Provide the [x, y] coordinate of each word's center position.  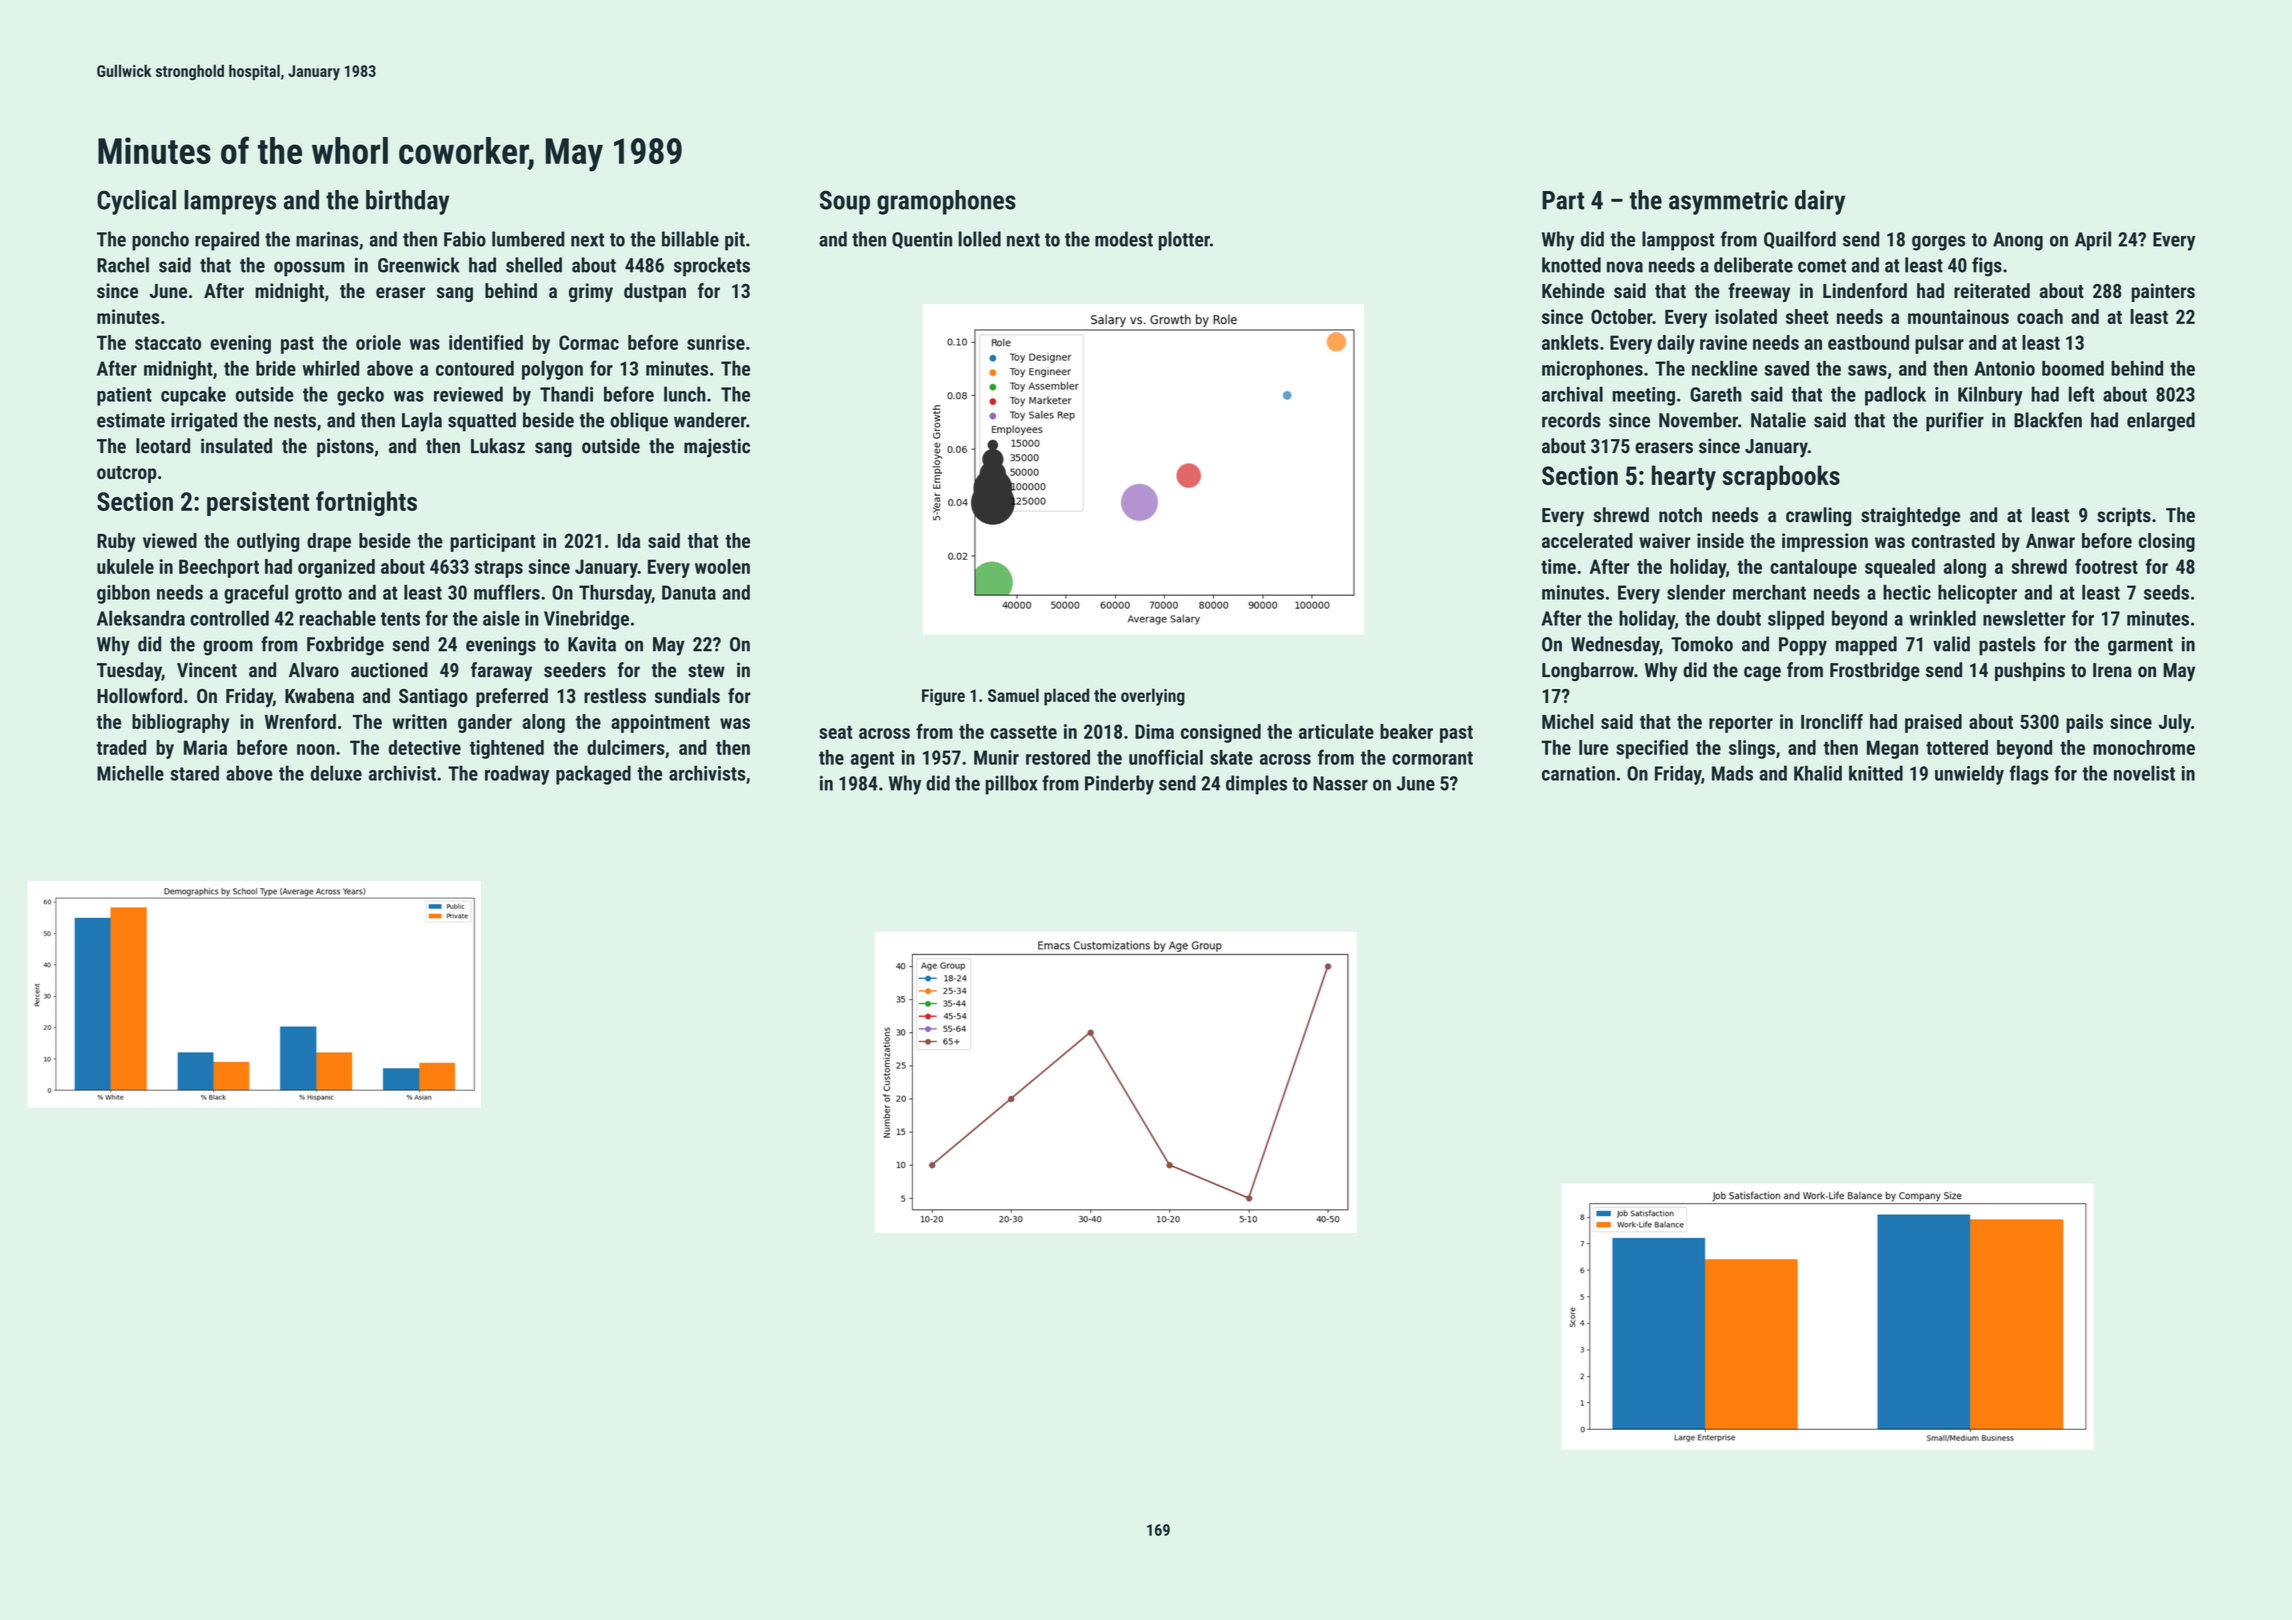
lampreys [230, 202]
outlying [268, 542]
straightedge [1910, 516]
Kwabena [319, 695]
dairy [1820, 202]
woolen [722, 566]
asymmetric [1728, 202]
